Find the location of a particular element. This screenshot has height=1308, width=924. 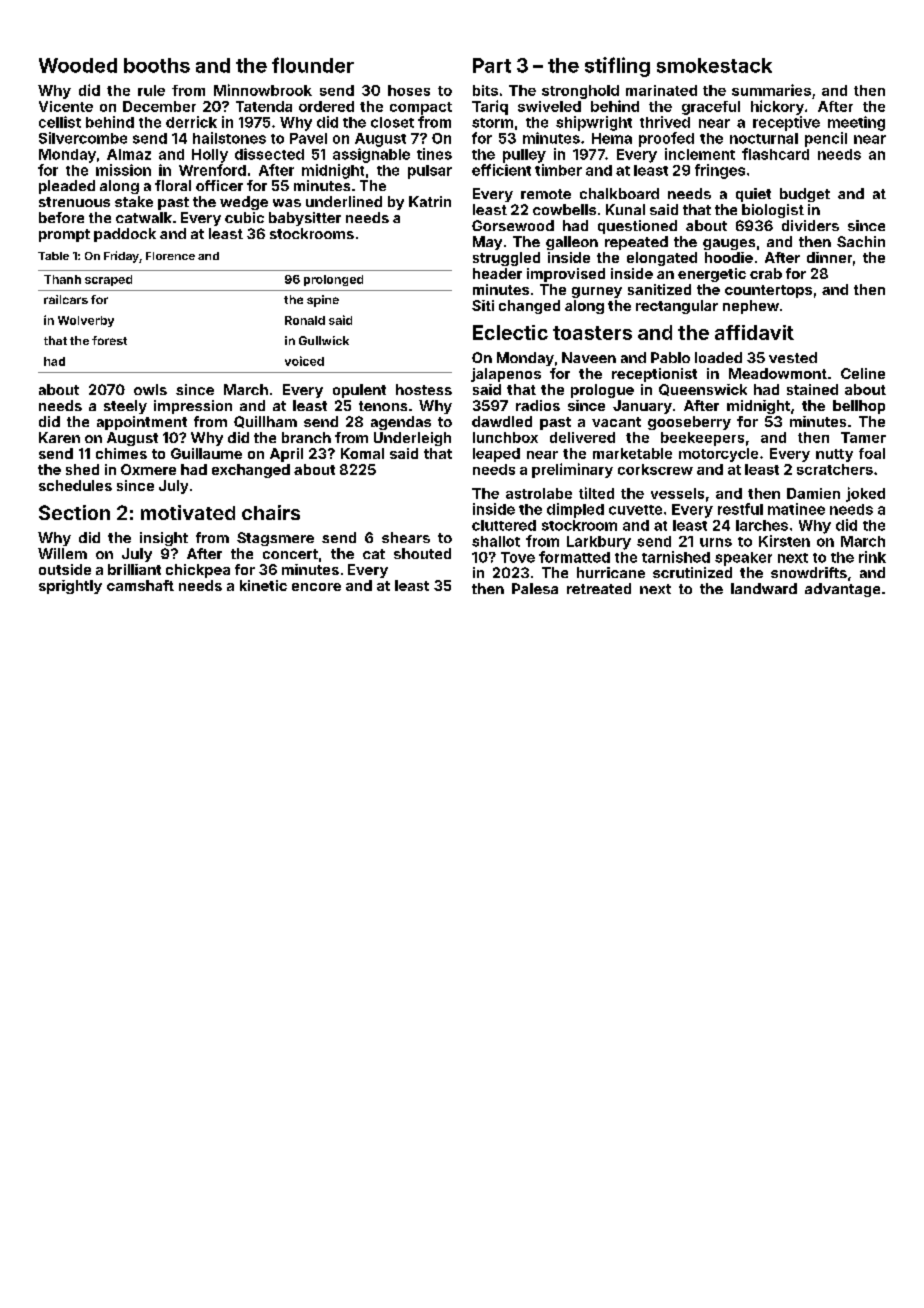

Guillaume is located at coordinates (206, 453).
